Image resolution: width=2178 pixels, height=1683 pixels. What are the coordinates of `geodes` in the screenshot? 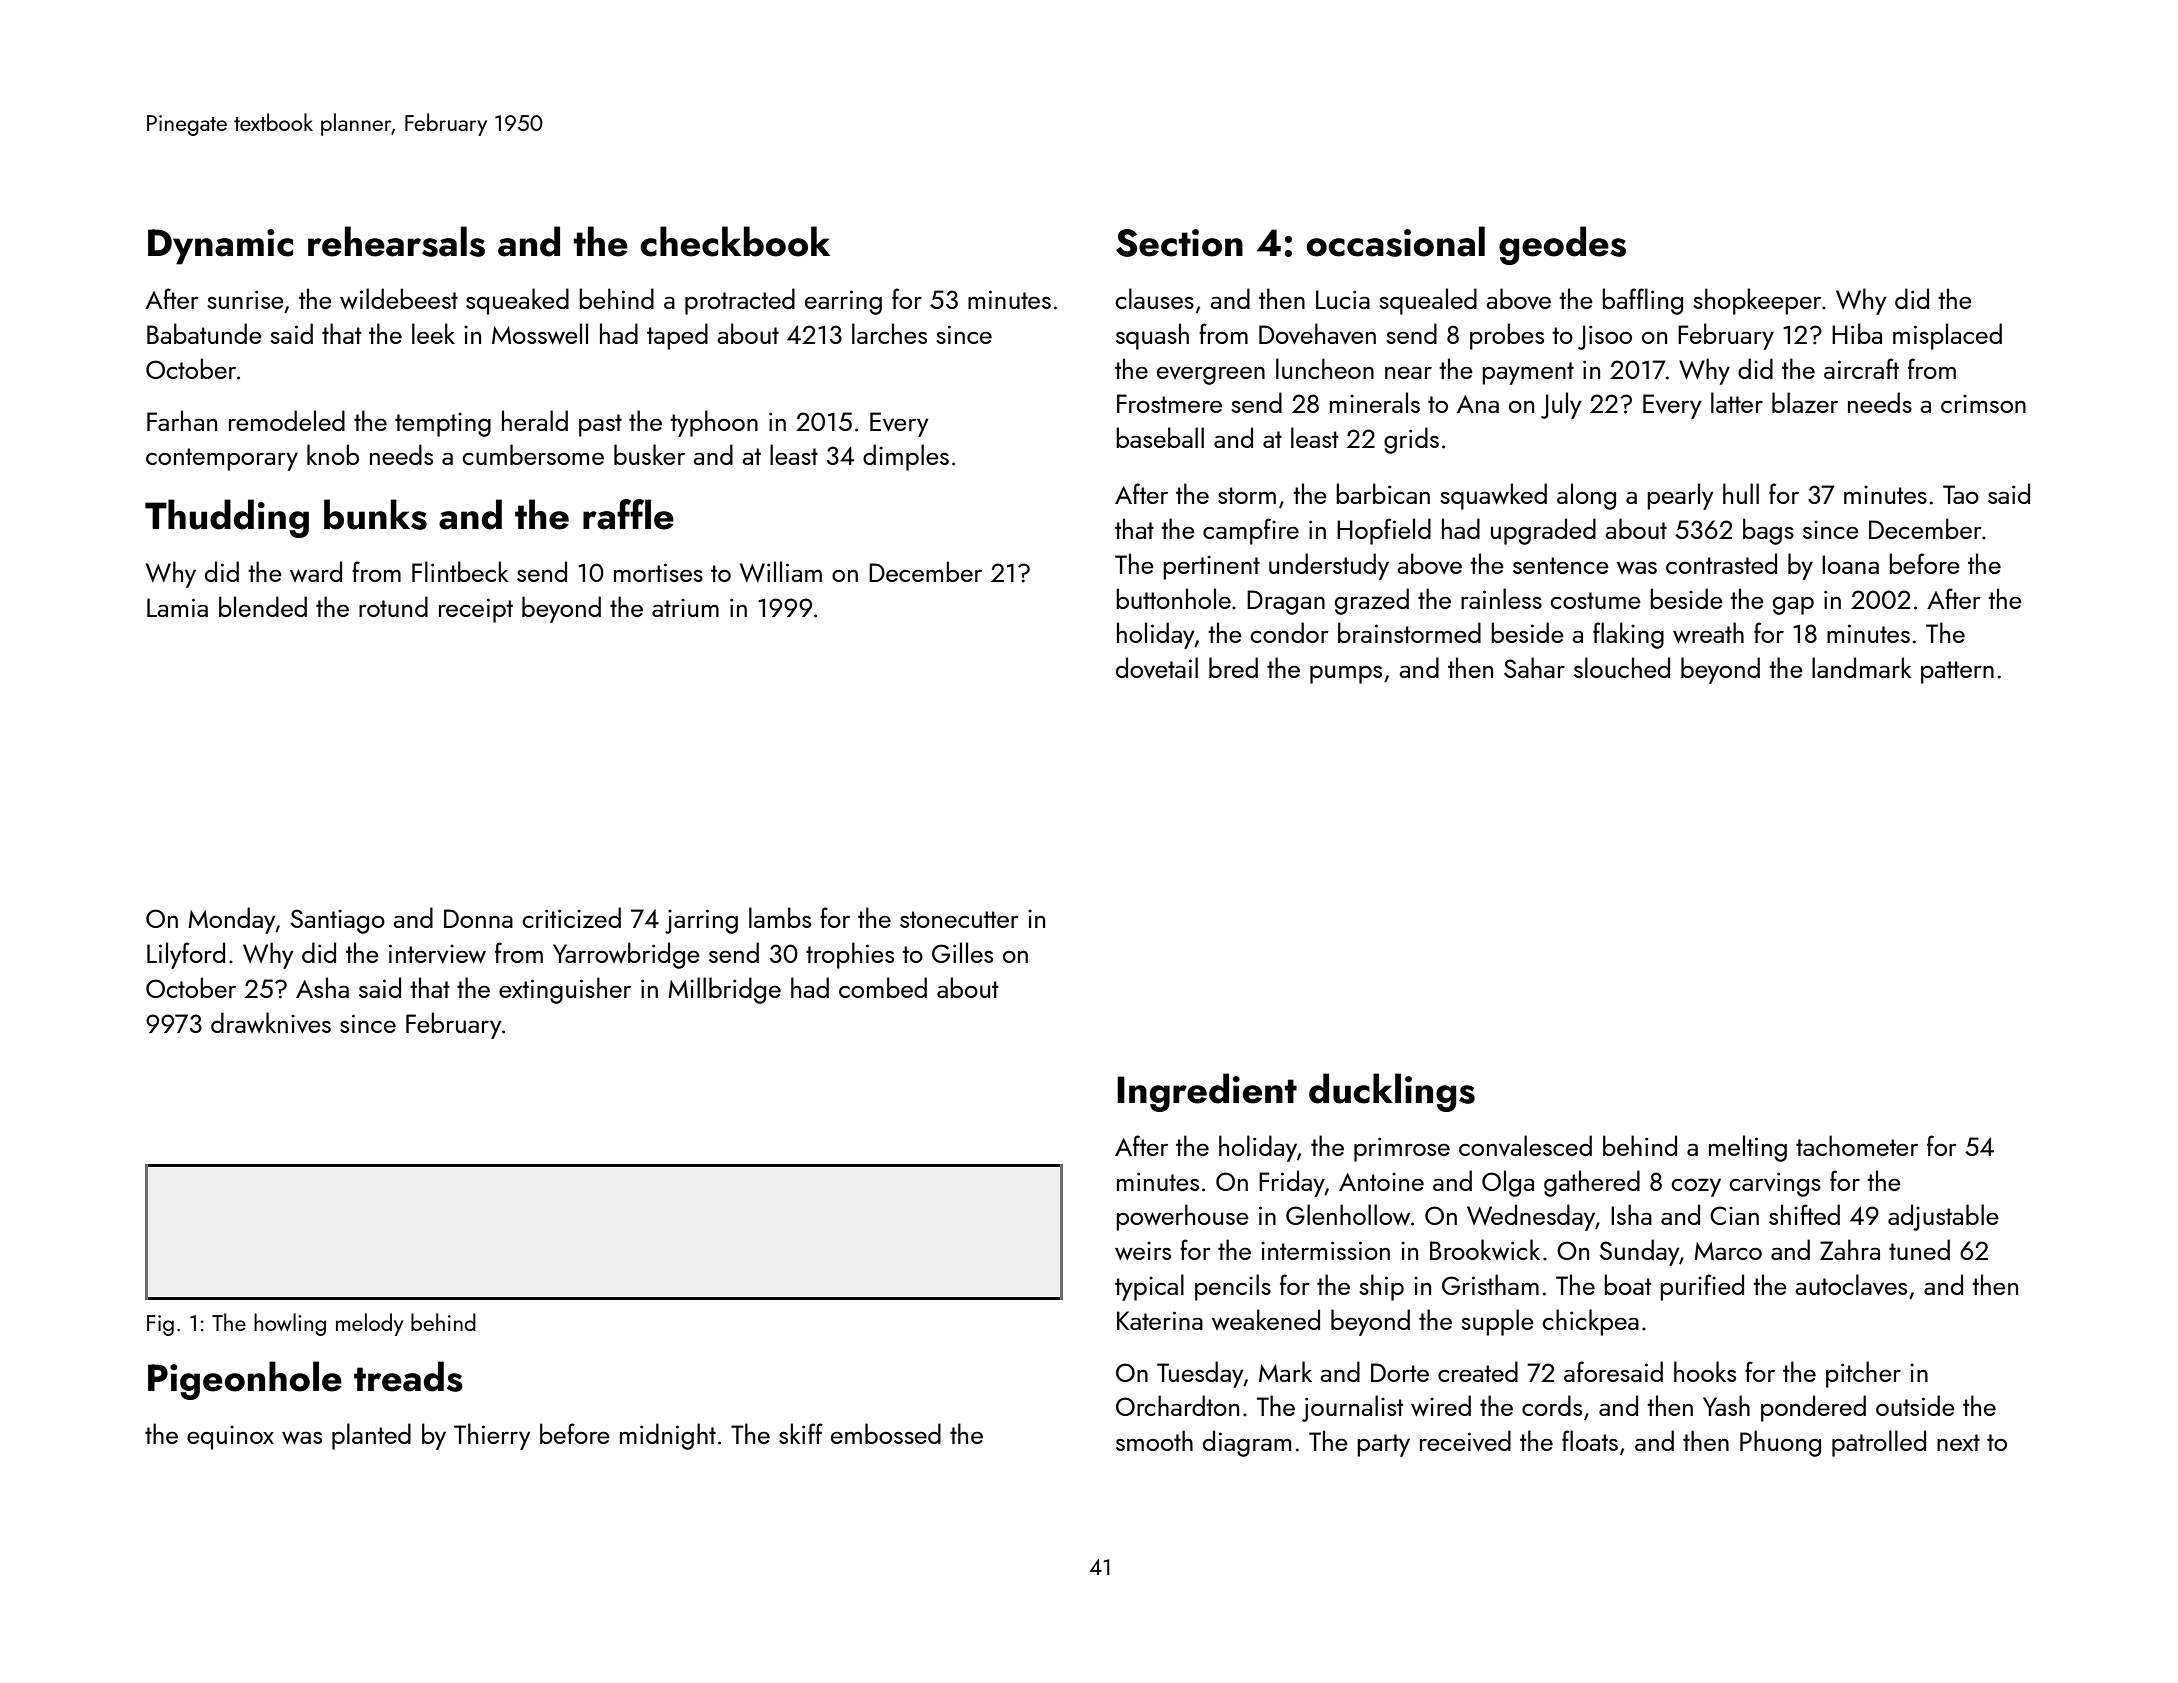 It's located at (1562, 245).
